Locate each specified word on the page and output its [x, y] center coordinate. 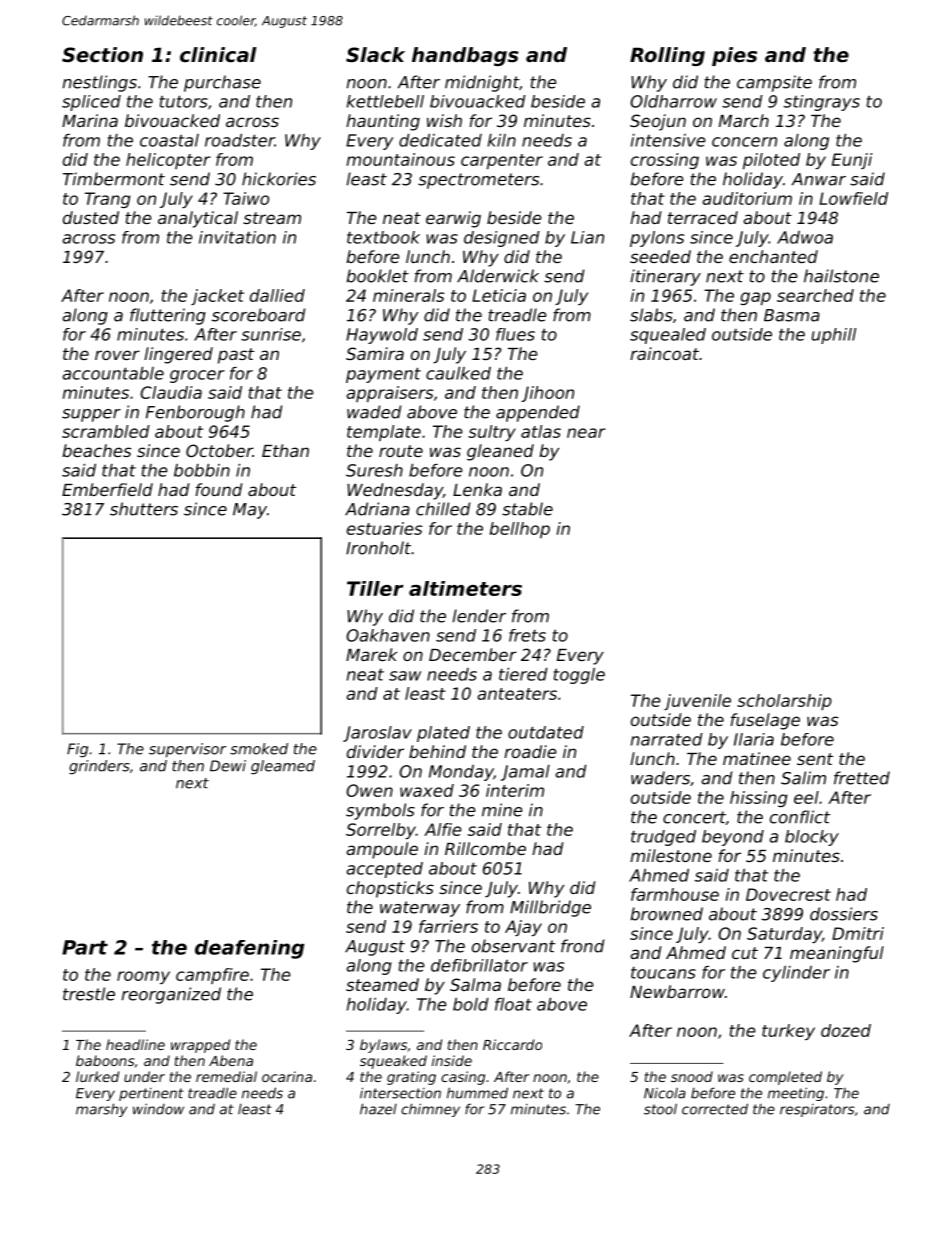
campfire [212, 976]
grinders [99, 767]
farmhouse [675, 894]
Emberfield [107, 489]
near [586, 433]
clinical [218, 55]
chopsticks [390, 889]
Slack [375, 55]
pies [734, 56]
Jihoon [547, 394]
